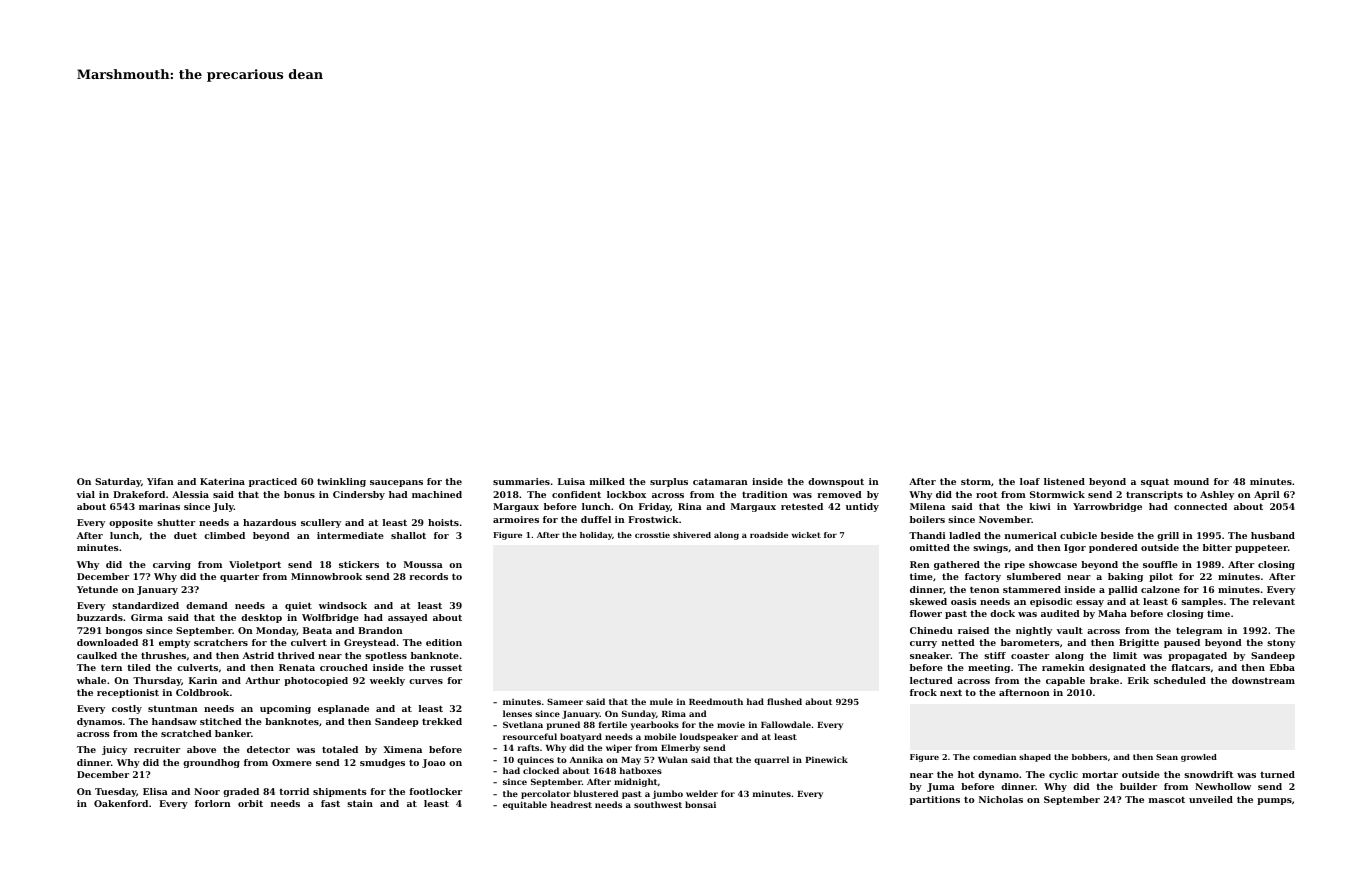  What do you see at coordinates (428, 576) in the screenshot?
I see `records` at bounding box center [428, 576].
